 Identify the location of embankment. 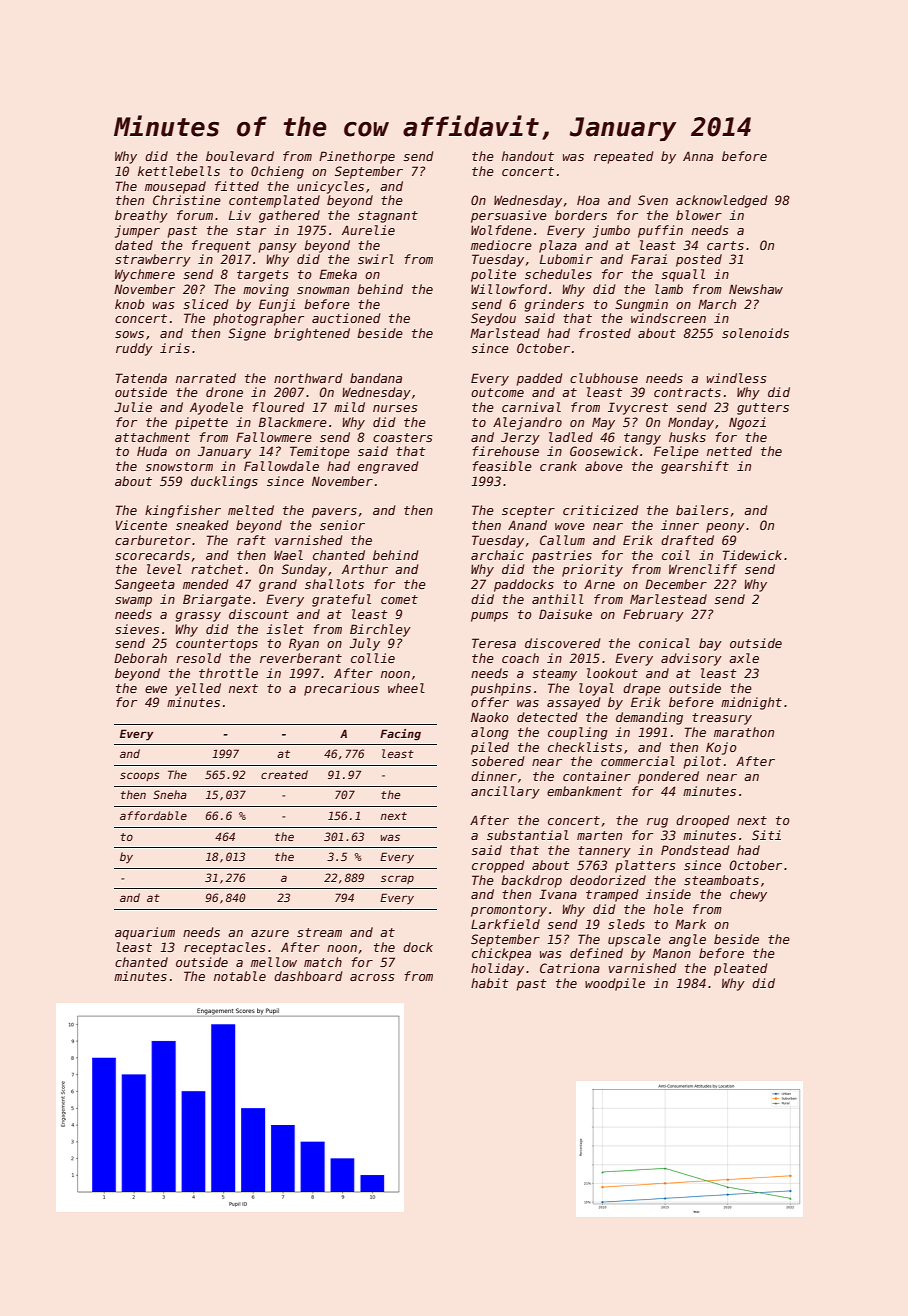
(584, 791).
